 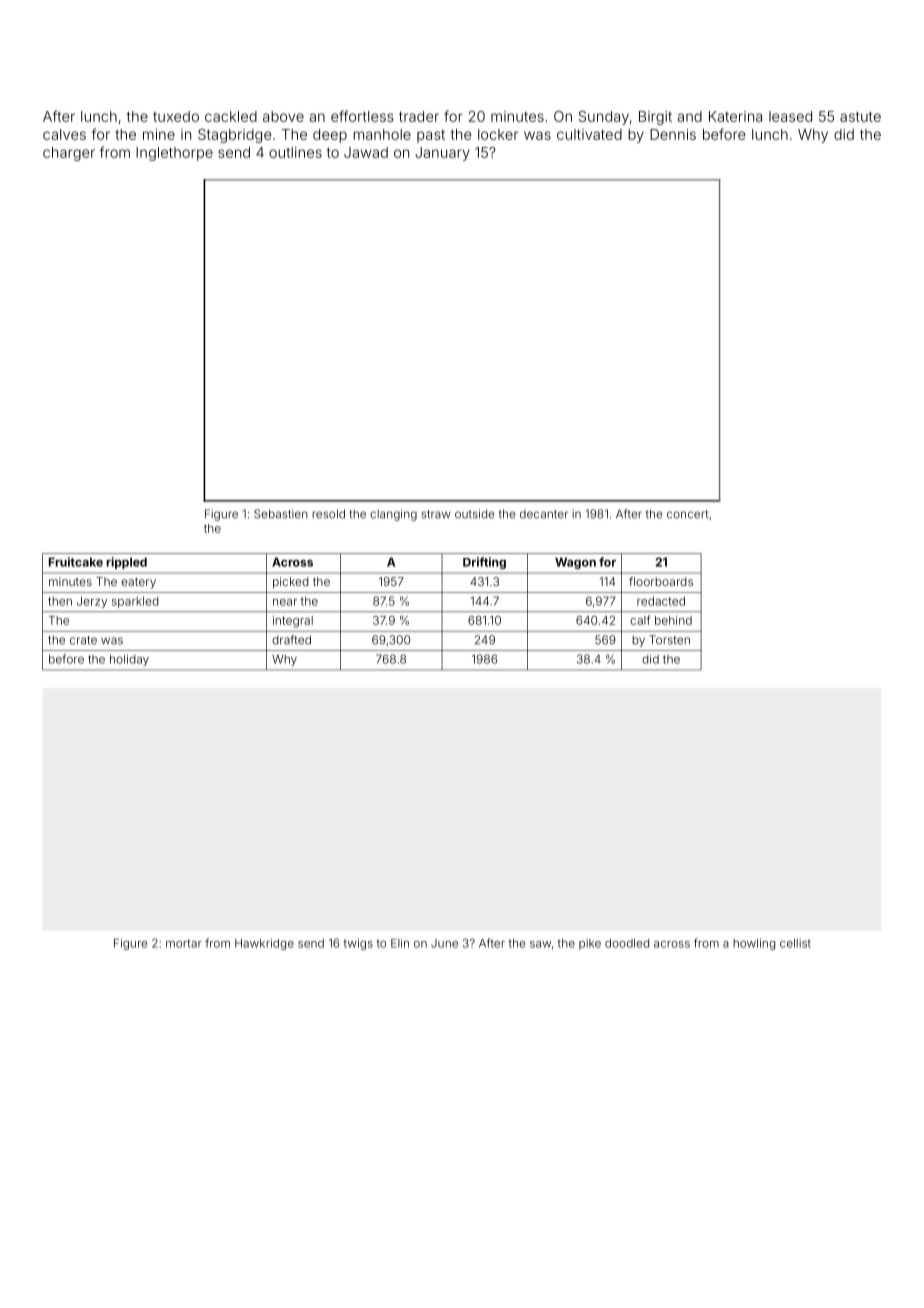 What do you see at coordinates (64, 134) in the screenshot?
I see `calves` at bounding box center [64, 134].
